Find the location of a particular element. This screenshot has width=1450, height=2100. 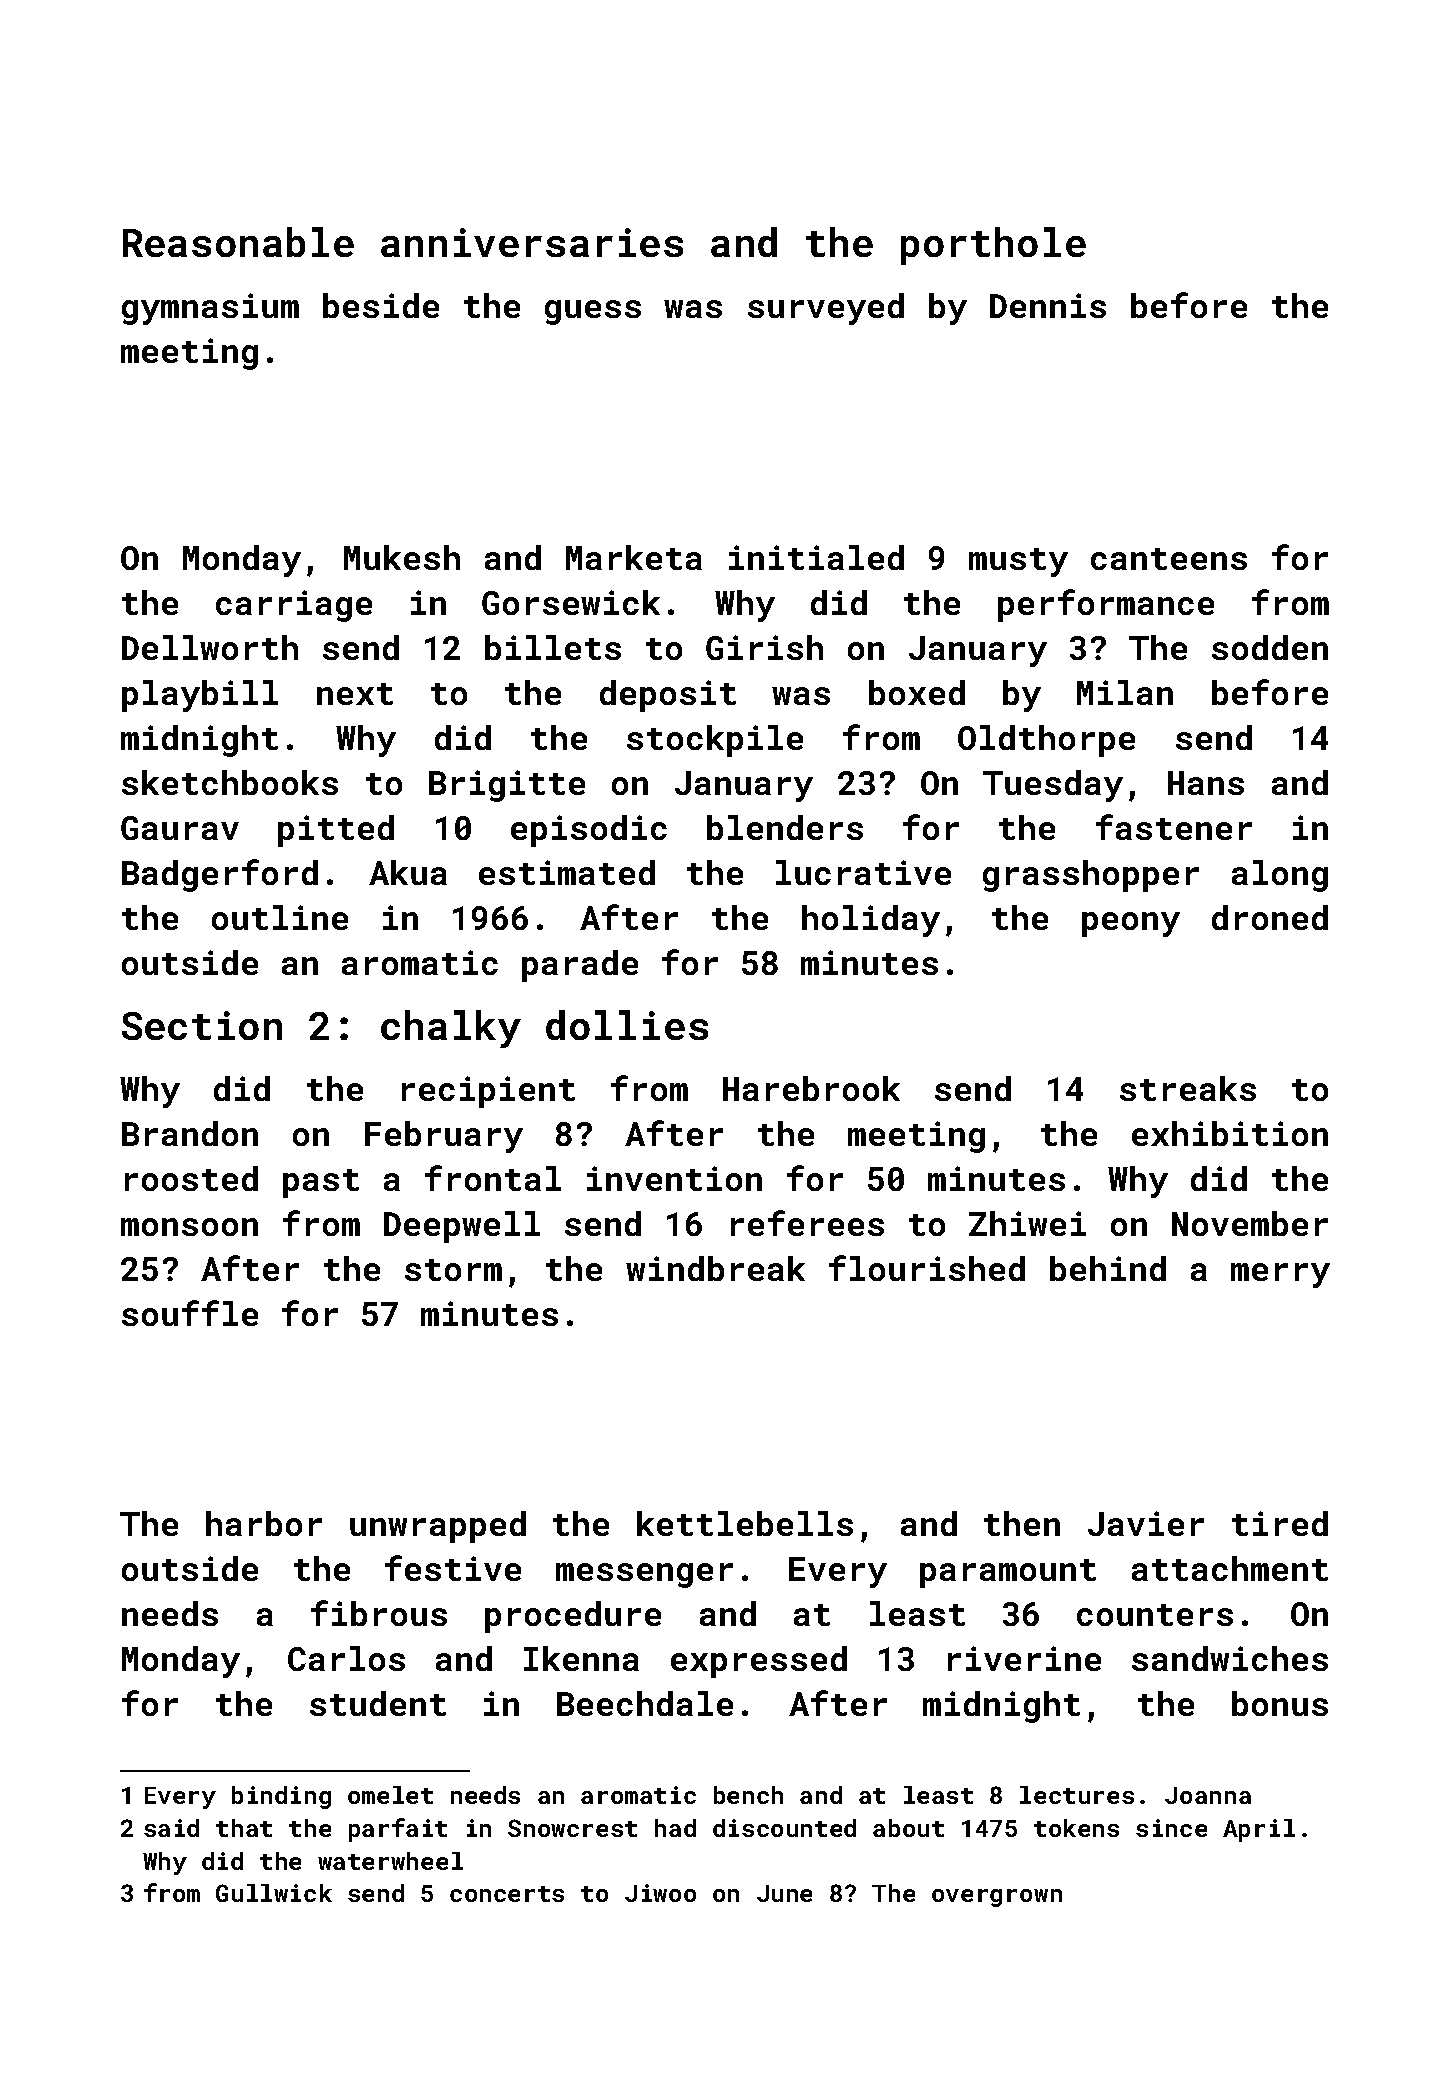

Dennis is located at coordinates (1048, 305).
